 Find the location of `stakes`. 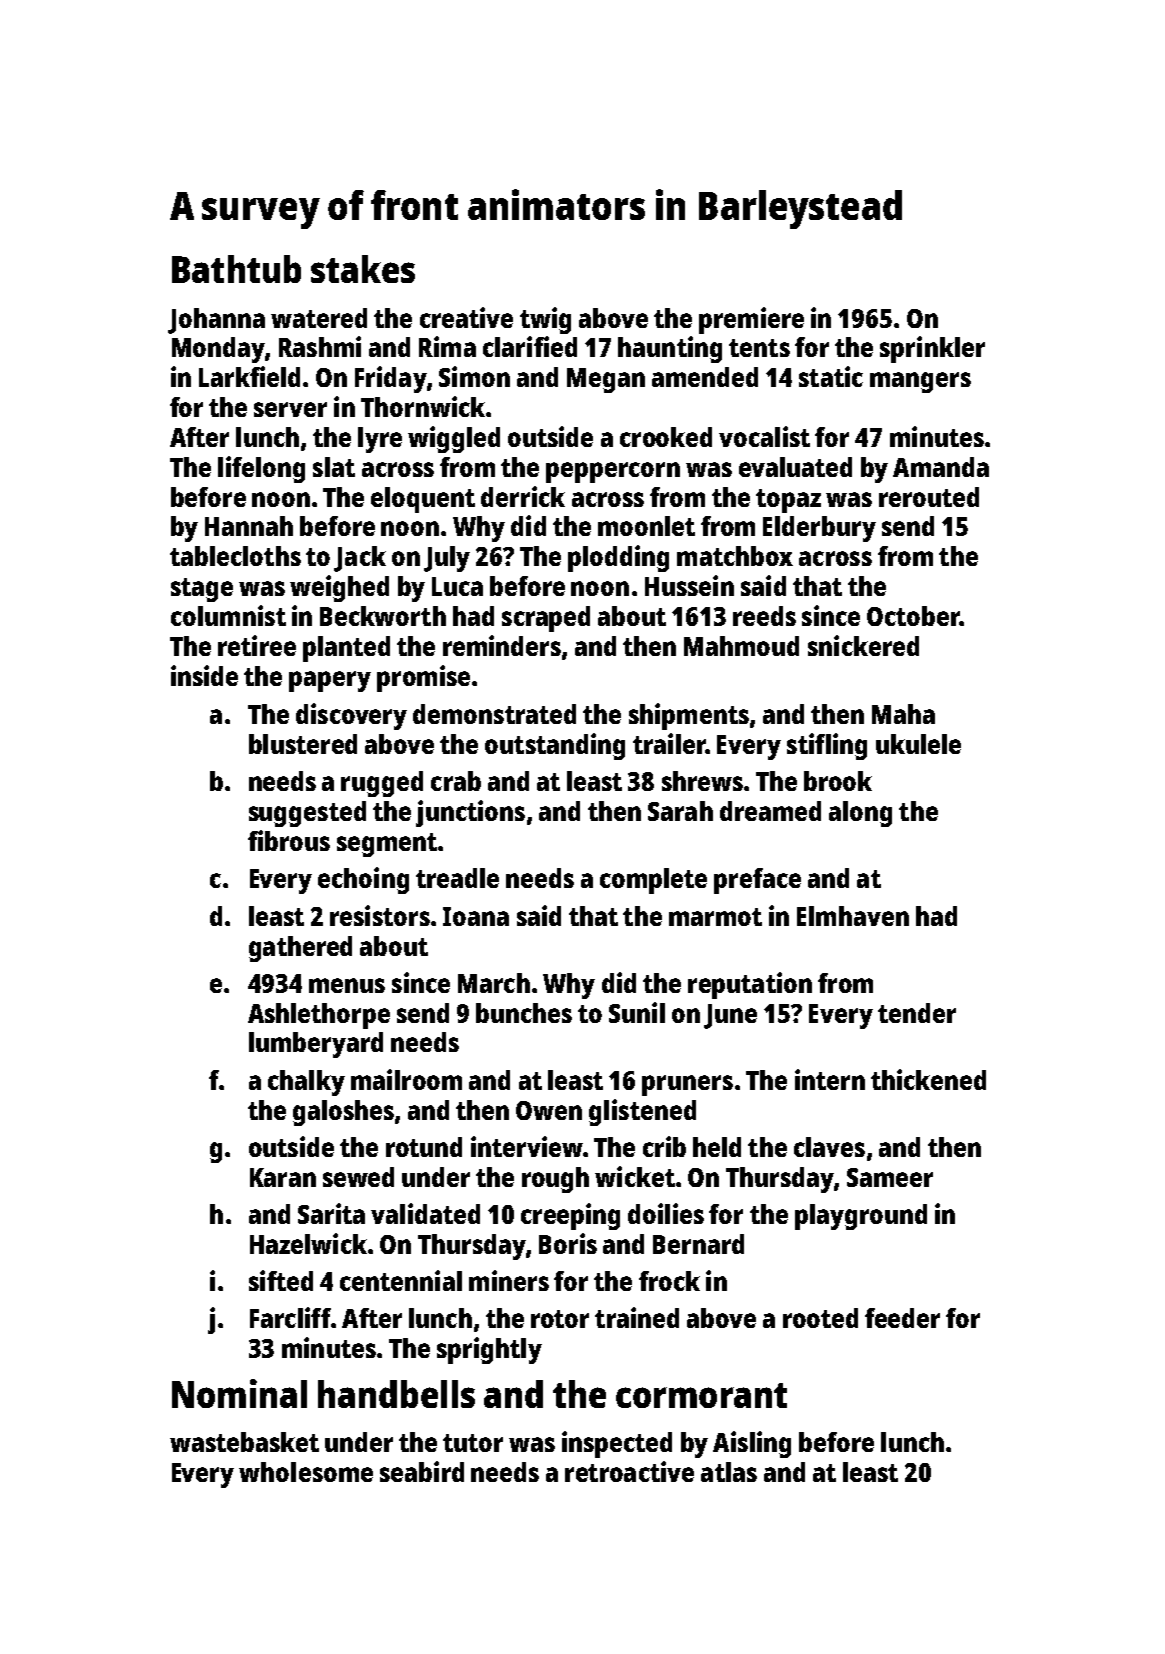

stakes is located at coordinates (363, 269).
